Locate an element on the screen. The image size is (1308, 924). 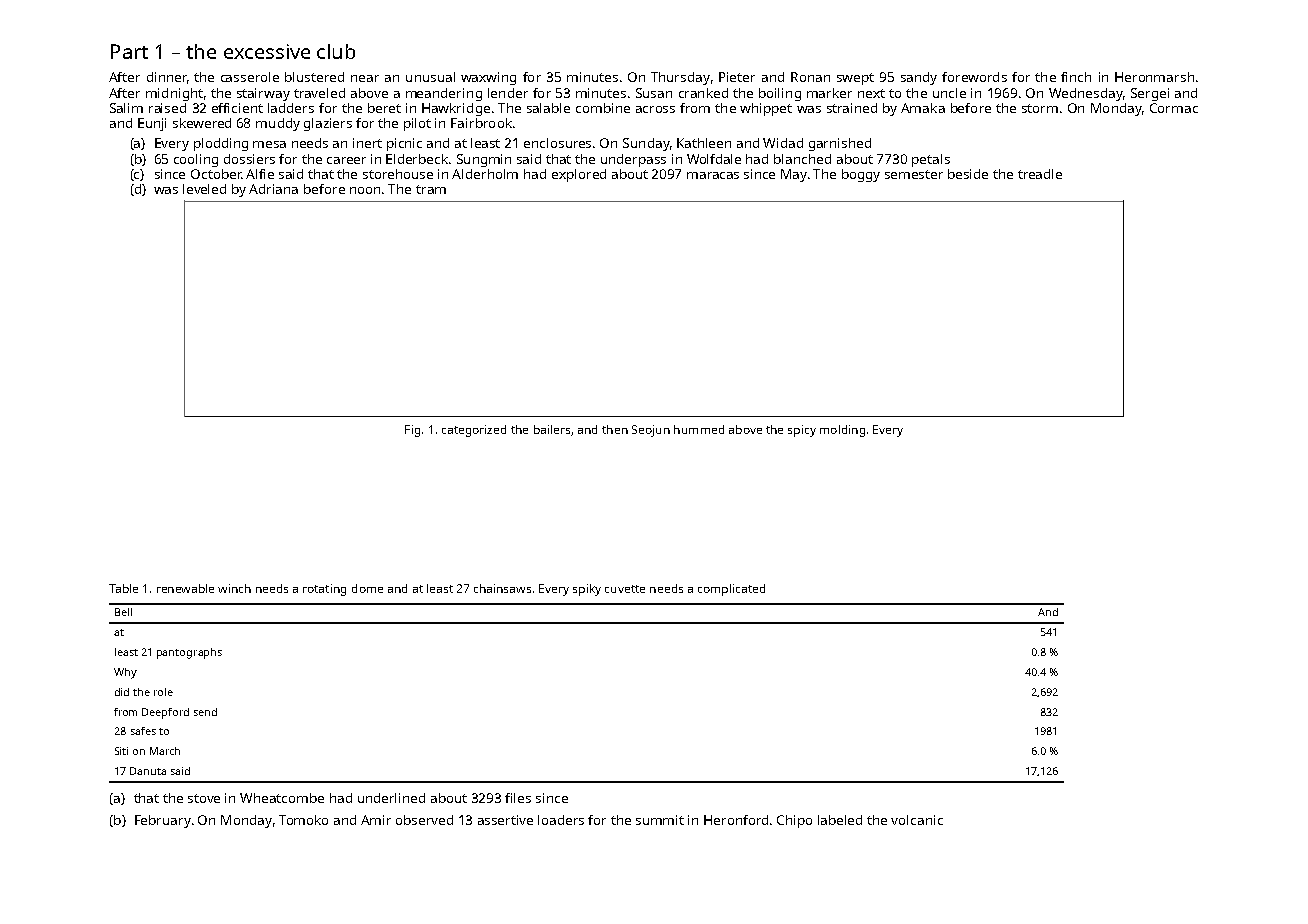
Cormac is located at coordinates (1174, 108).
